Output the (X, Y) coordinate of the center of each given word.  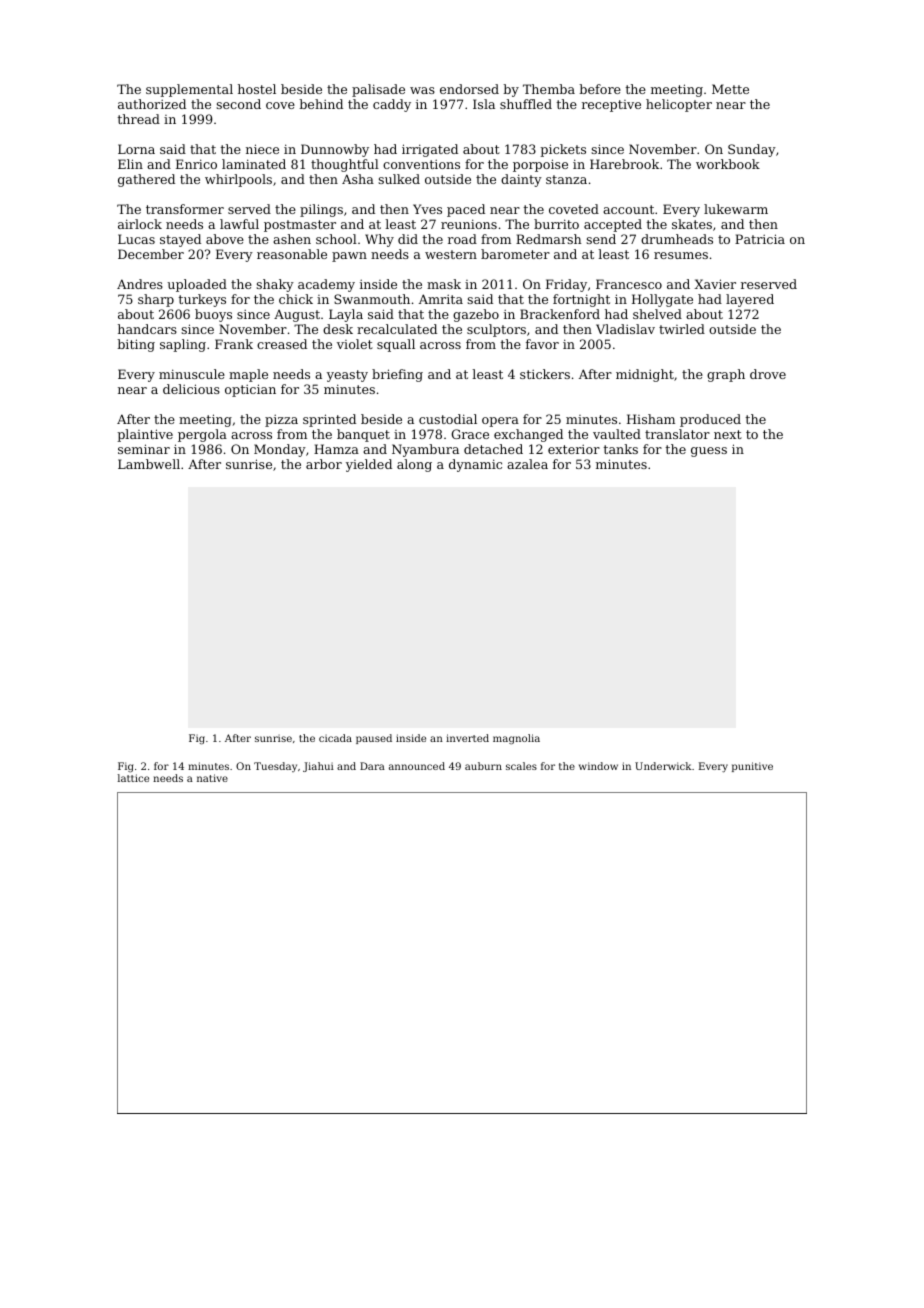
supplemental (189, 90)
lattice (133, 778)
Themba (549, 89)
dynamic (475, 465)
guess (709, 452)
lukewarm (736, 209)
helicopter (679, 105)
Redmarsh (549, 239)
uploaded (197, 285)
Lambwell (149, 464)
